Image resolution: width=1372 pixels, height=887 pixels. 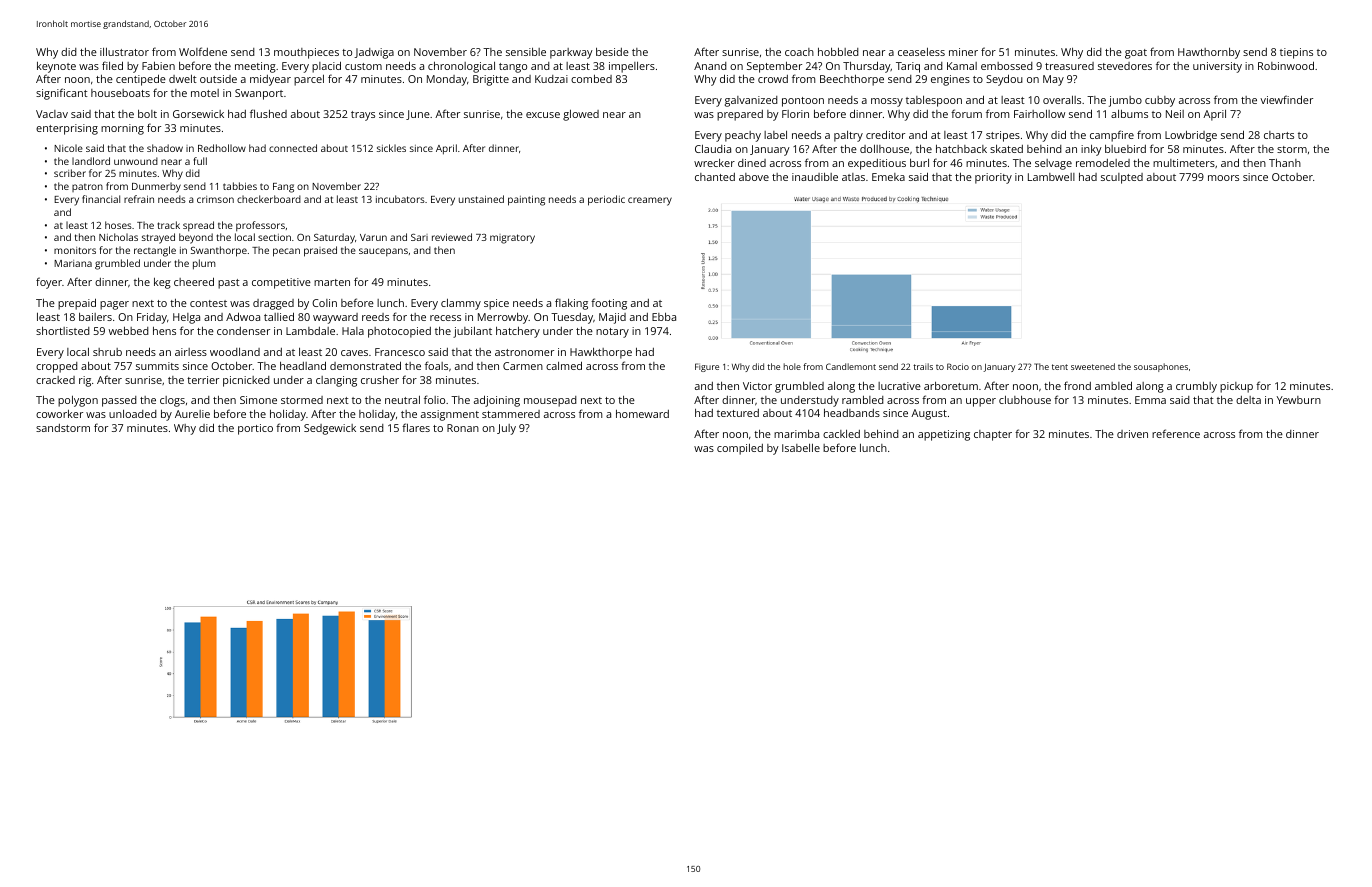 What do you see at coordinates (1051, 177) in the image?
I see `Lambwell` at bounding box center [1051, 177].
